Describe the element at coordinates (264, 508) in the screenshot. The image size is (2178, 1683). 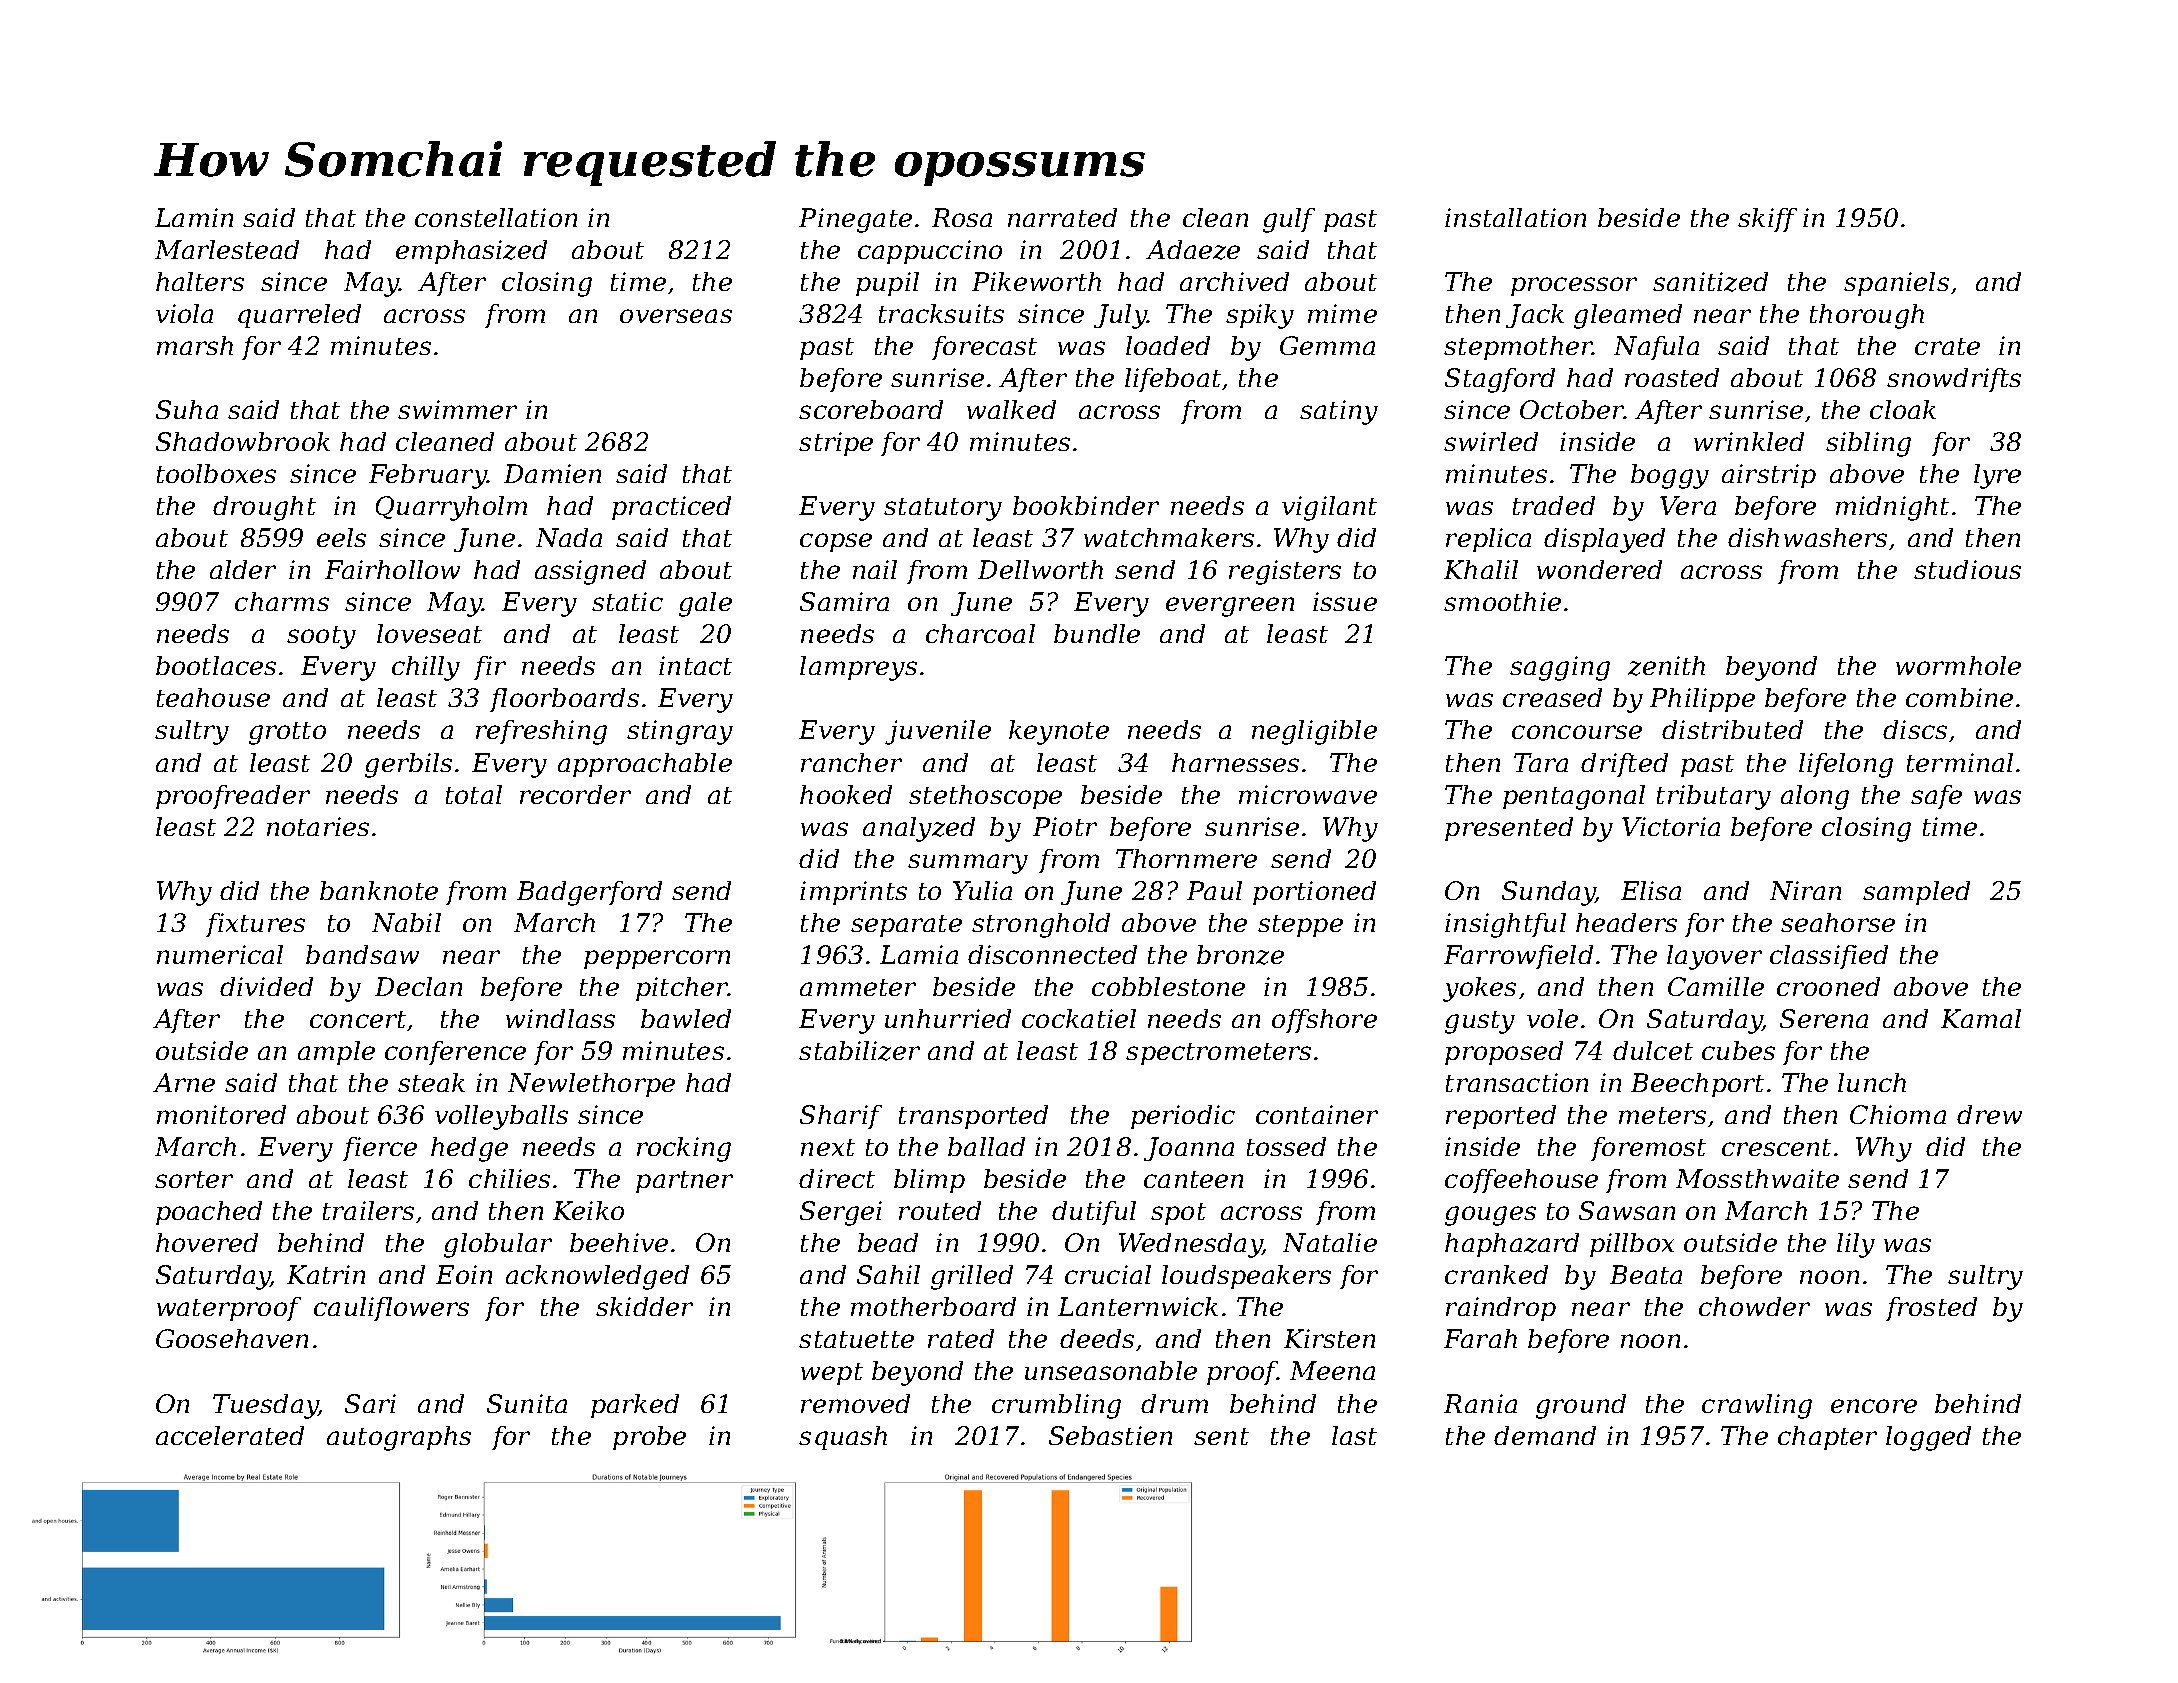
I see `drought` at that location.
